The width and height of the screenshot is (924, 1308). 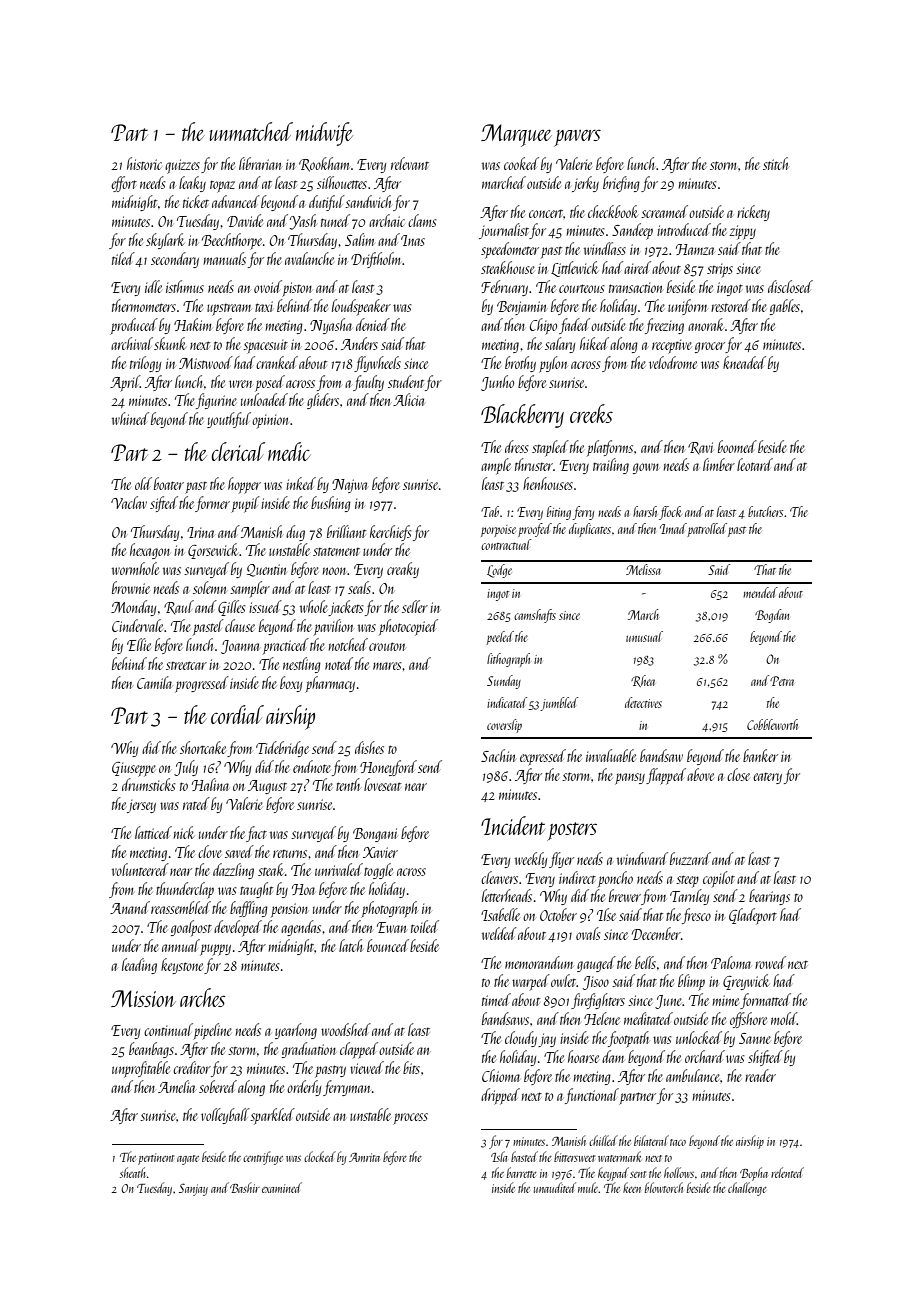 I want to click on unmatched, so click(x=251, y=131).
